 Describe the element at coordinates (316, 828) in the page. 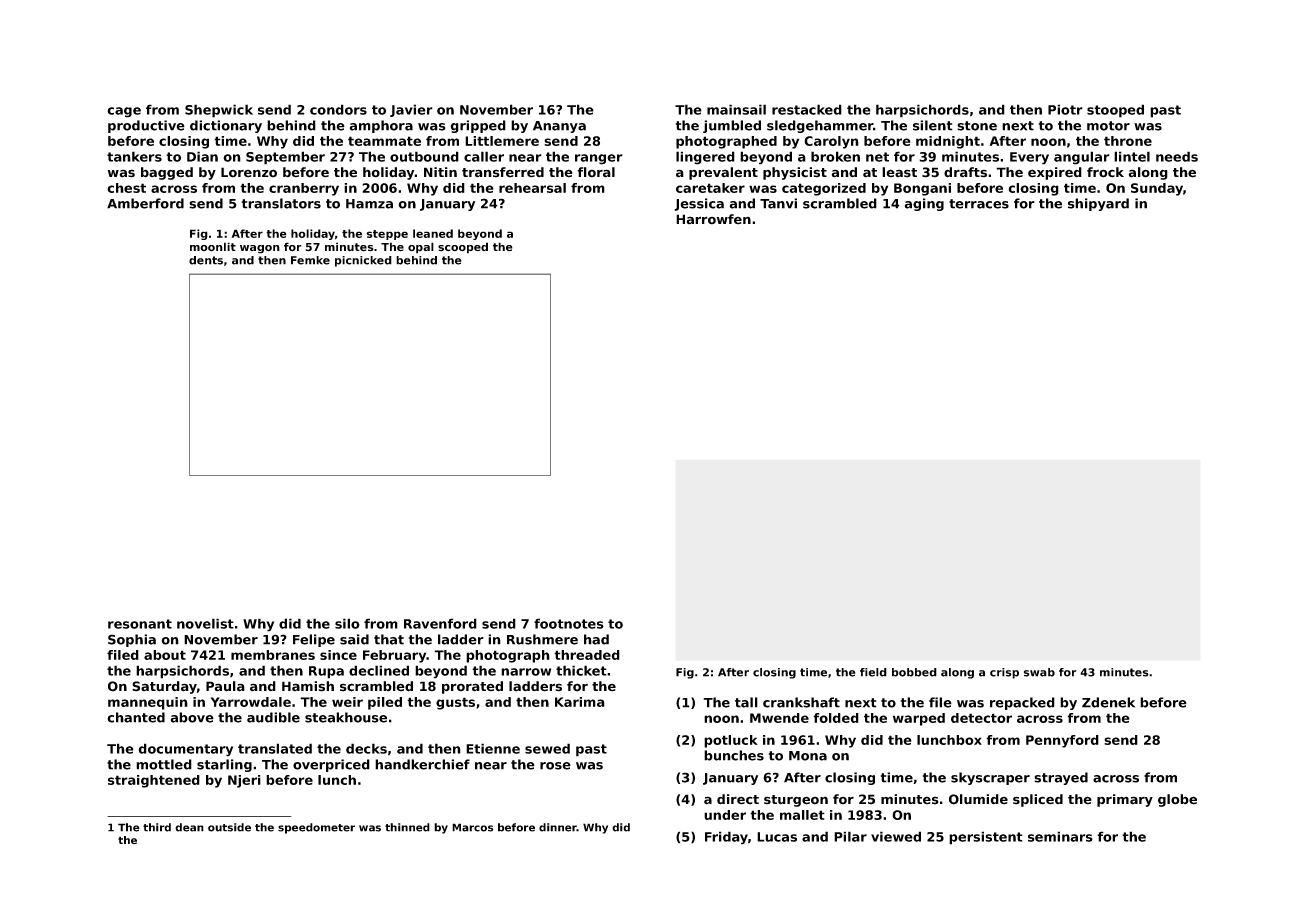

I see `speedometer` at that location.
